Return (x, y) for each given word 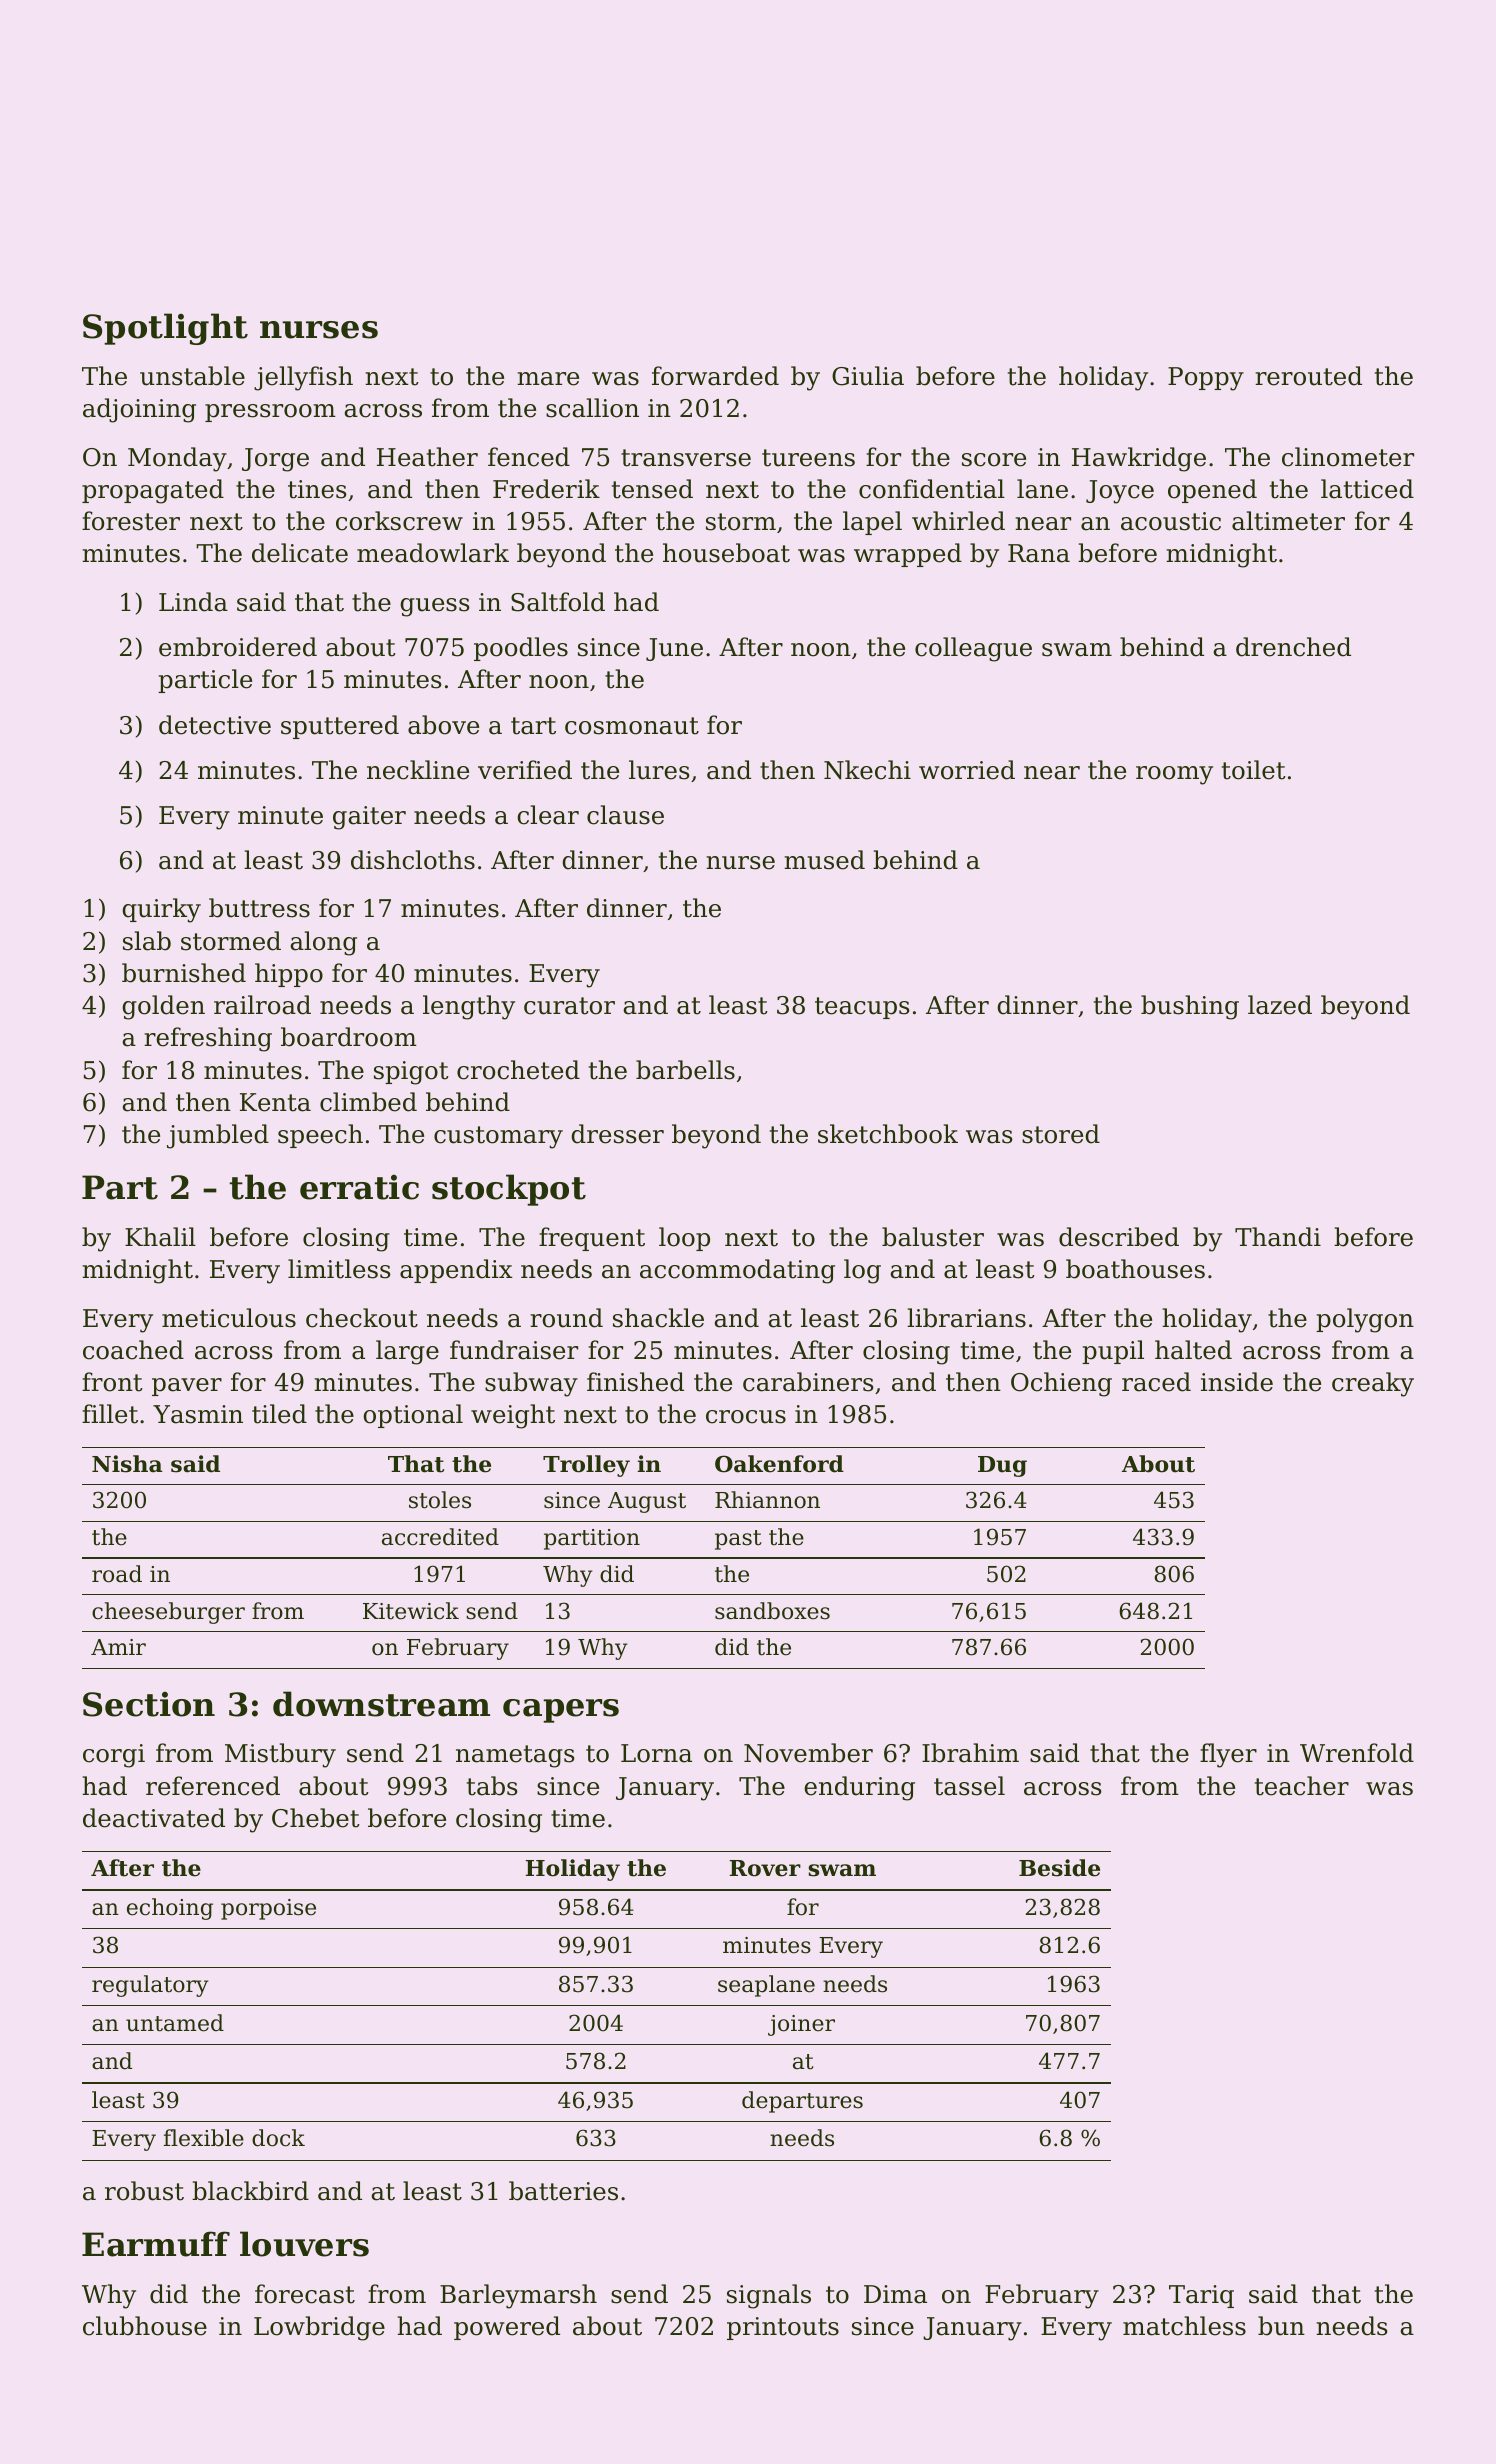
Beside (1059, 1868)
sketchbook (888, 1134)
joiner (801, 2025)
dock (278, 2138)
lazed (1280, 1005)
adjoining (139, 410)
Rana (1039, 553)
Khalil (160, 1237)
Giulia (868, 376)
